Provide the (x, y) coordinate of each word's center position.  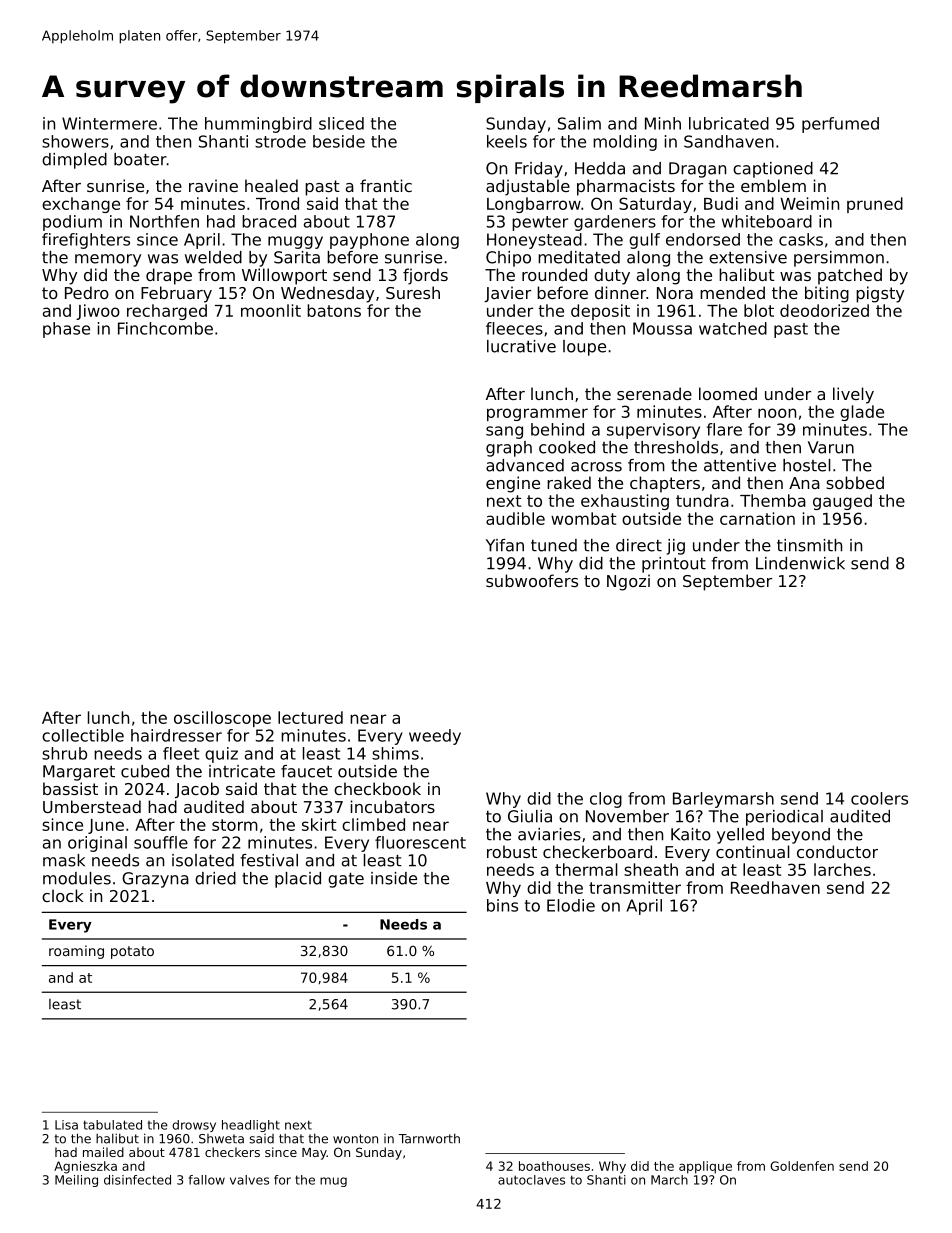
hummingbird (258, 125)
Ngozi (628, 582)
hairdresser (176, 735)
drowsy (194, 1126)
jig (676, 547)
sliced (341, 123)
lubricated (729, 123)
